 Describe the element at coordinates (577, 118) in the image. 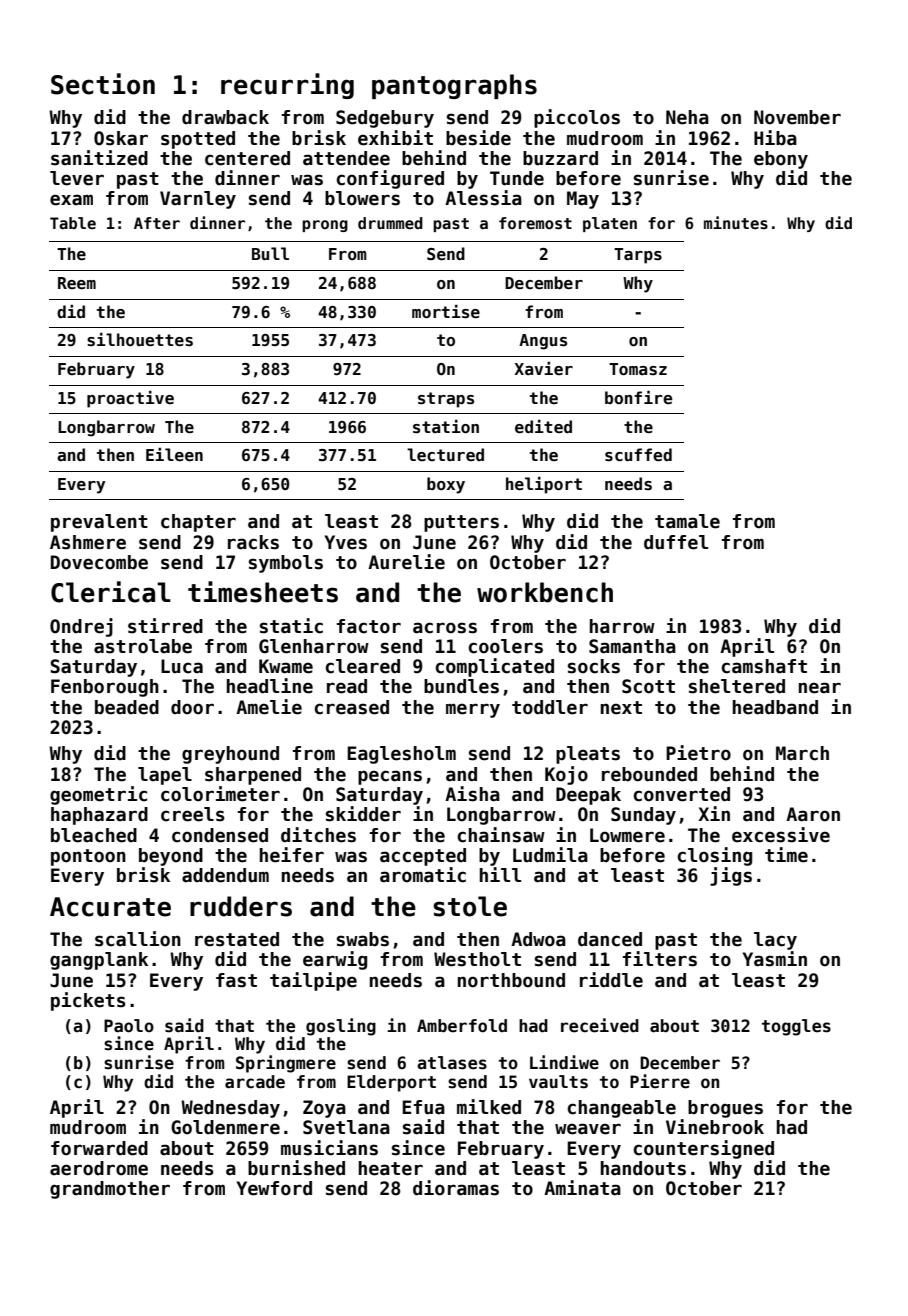

I see `piccolos` at that location.
